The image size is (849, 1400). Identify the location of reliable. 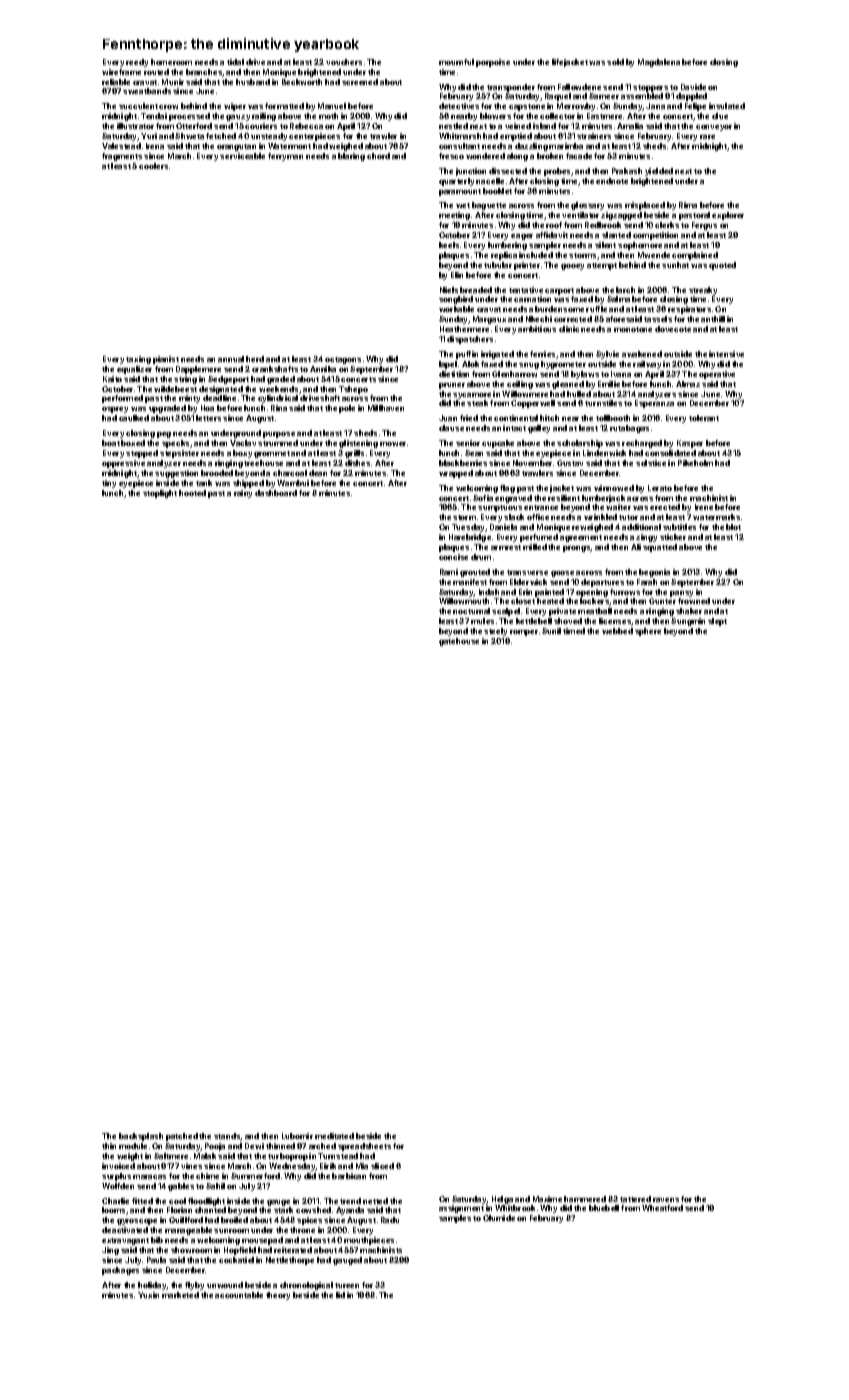
(116, 82).
